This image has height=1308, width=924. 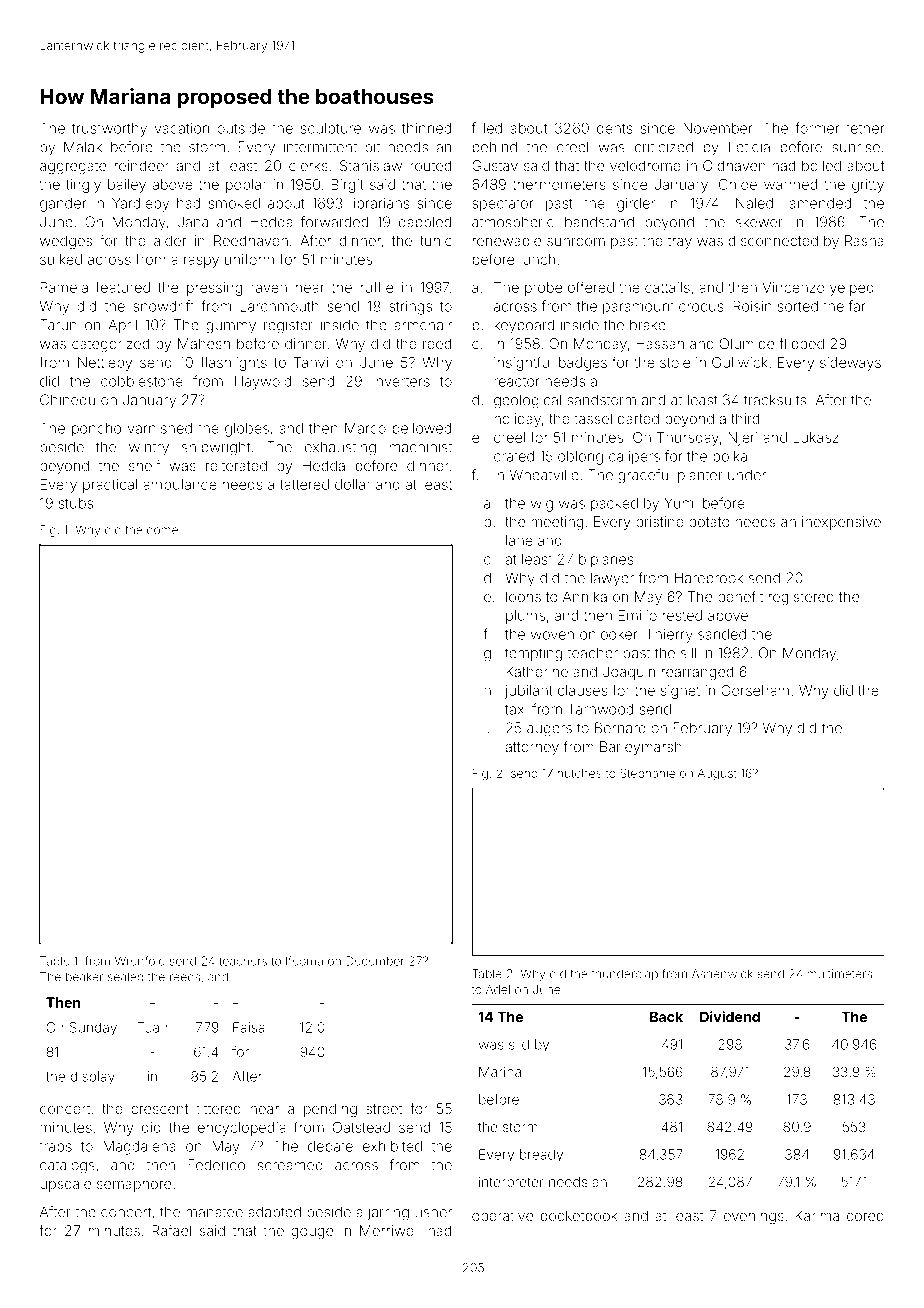 What do you see at coordinates (817, 128) in the image?
I see `former` at bounding box center [817, 128].
